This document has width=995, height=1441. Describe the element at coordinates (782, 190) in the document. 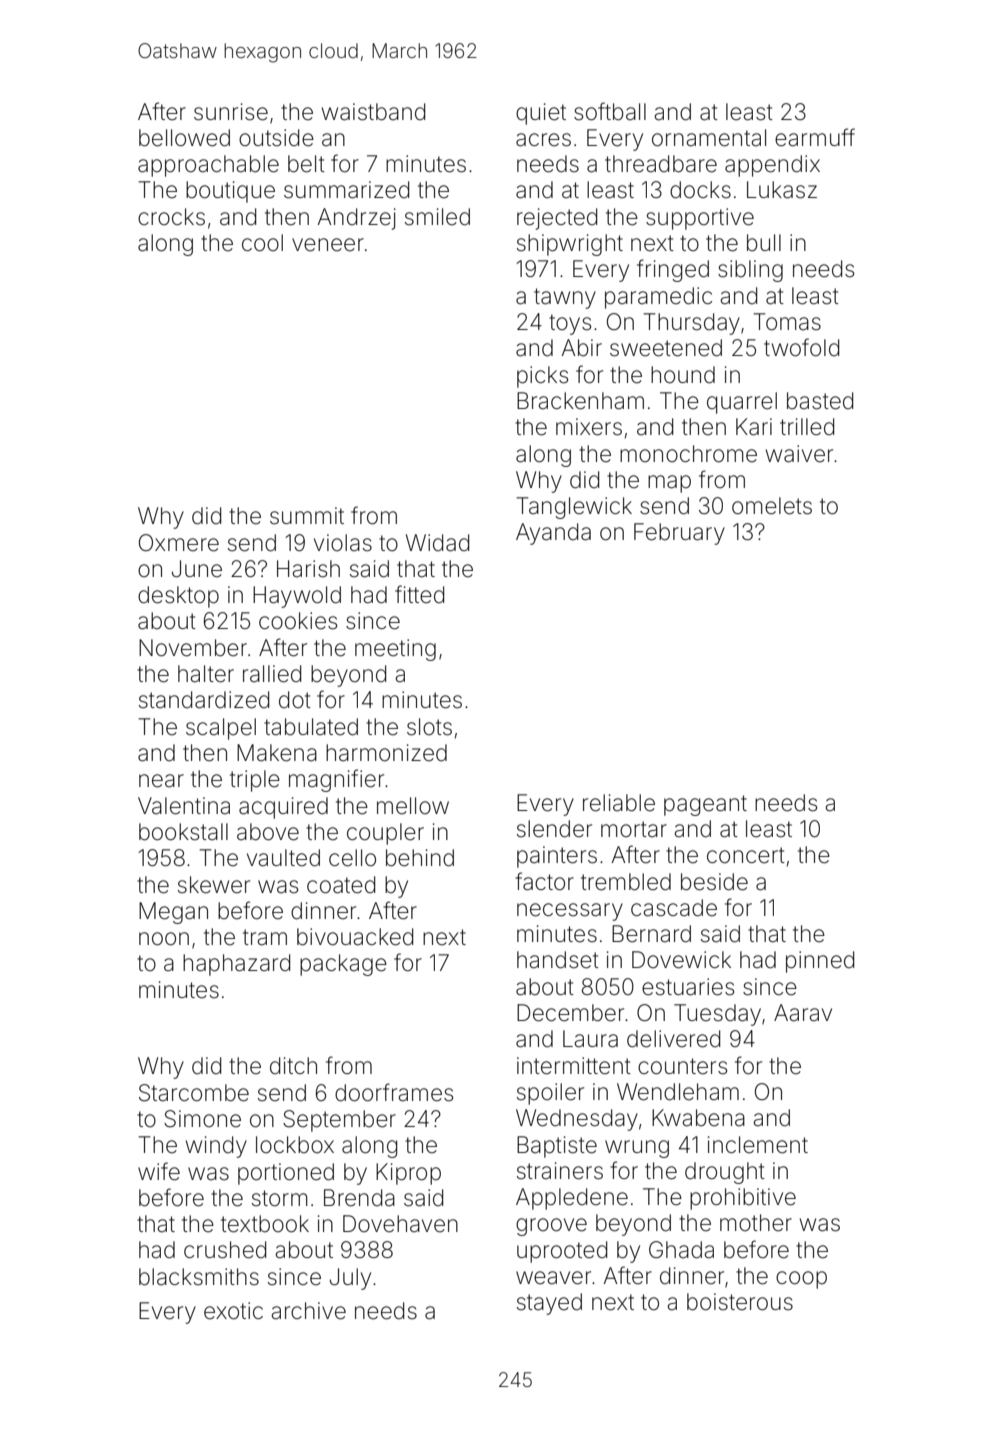

I see `Lukasz` at that location.
